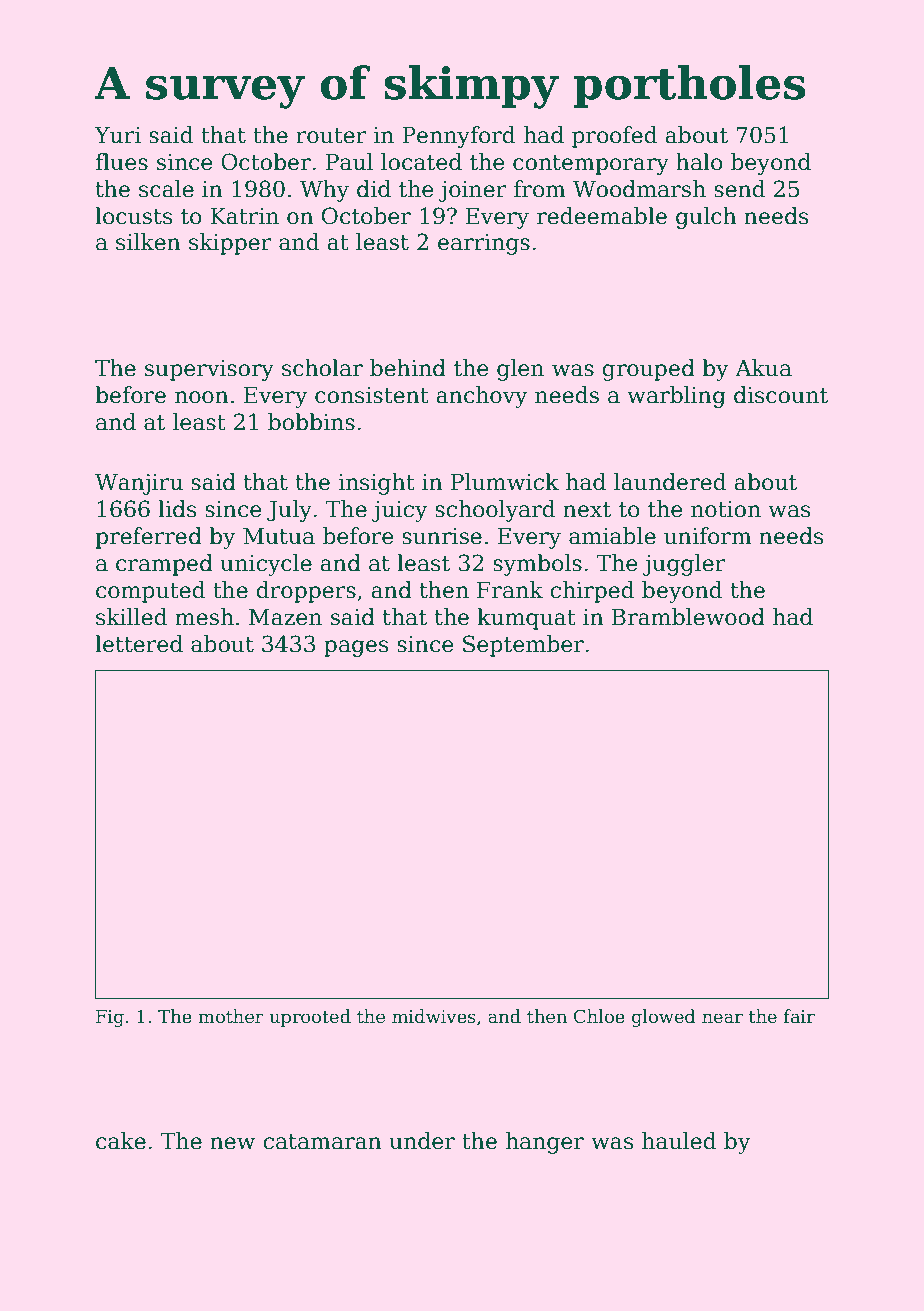  I want to click on did, so click(374, 189).
